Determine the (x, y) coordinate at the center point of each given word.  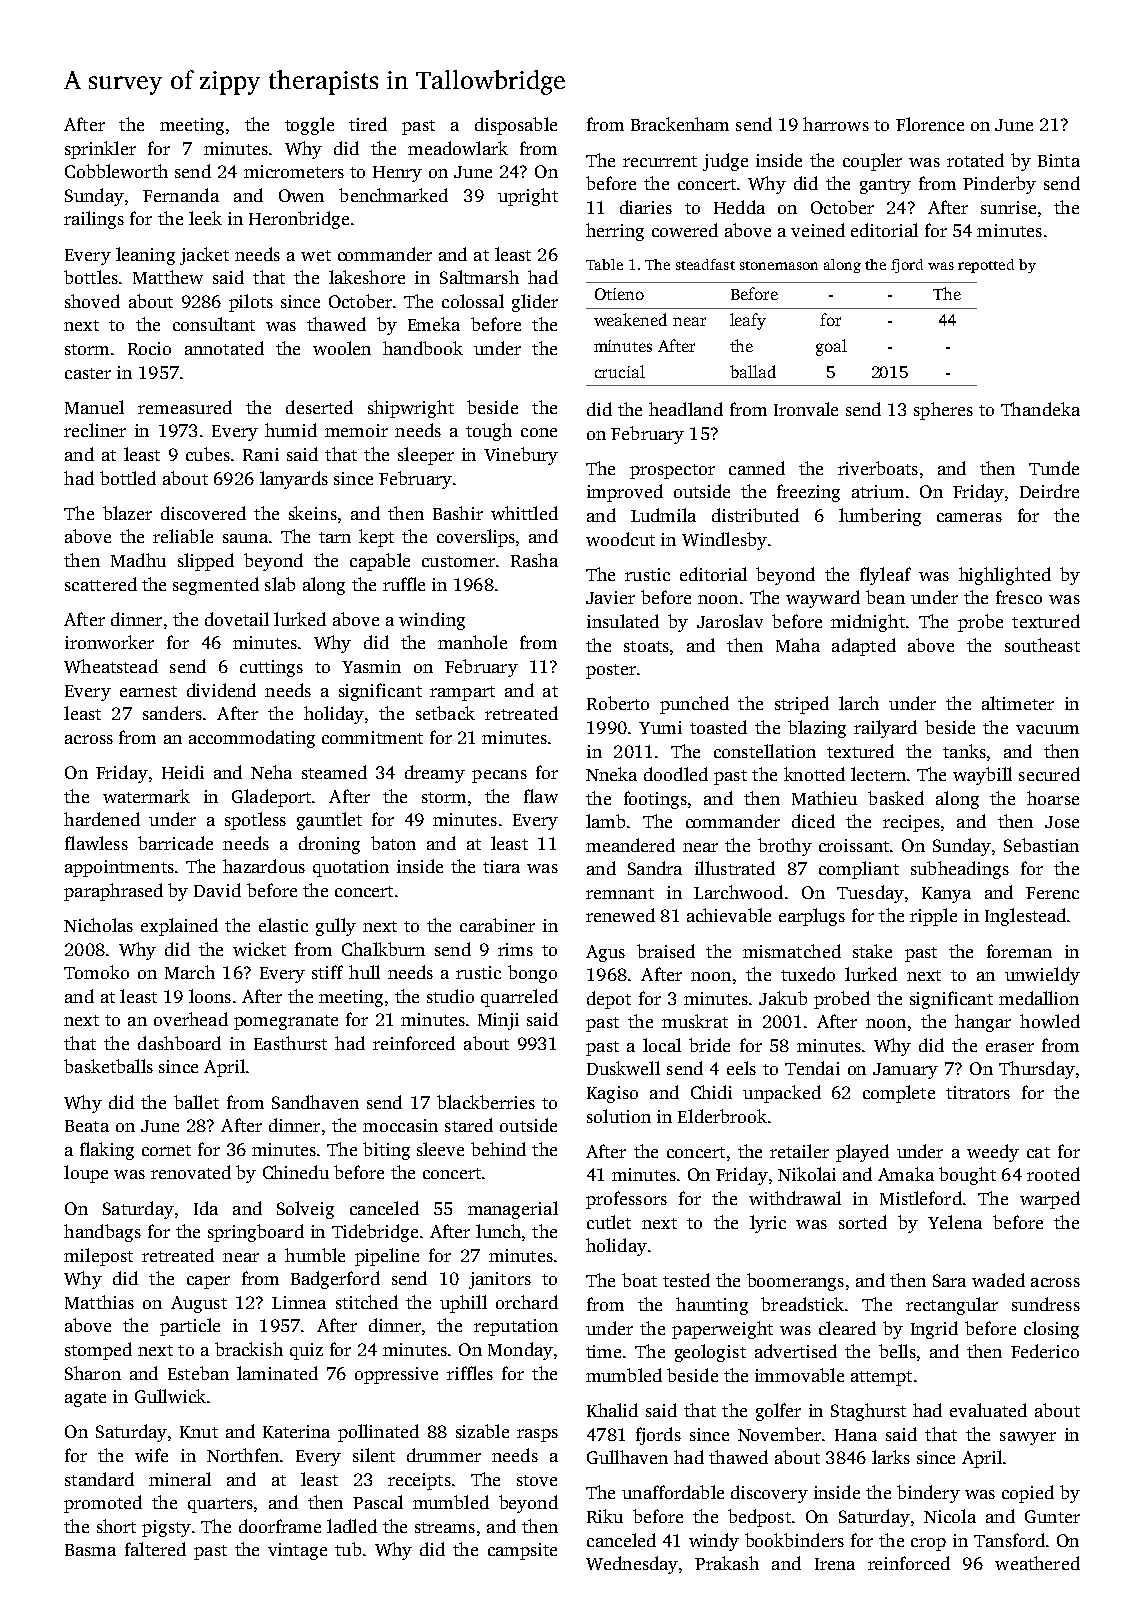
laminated (277, 1373)
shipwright (411, 409)
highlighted (1005, 576)
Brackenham (680, 124)
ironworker (109, 642)
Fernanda (181, 195)
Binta (1059, 160)
